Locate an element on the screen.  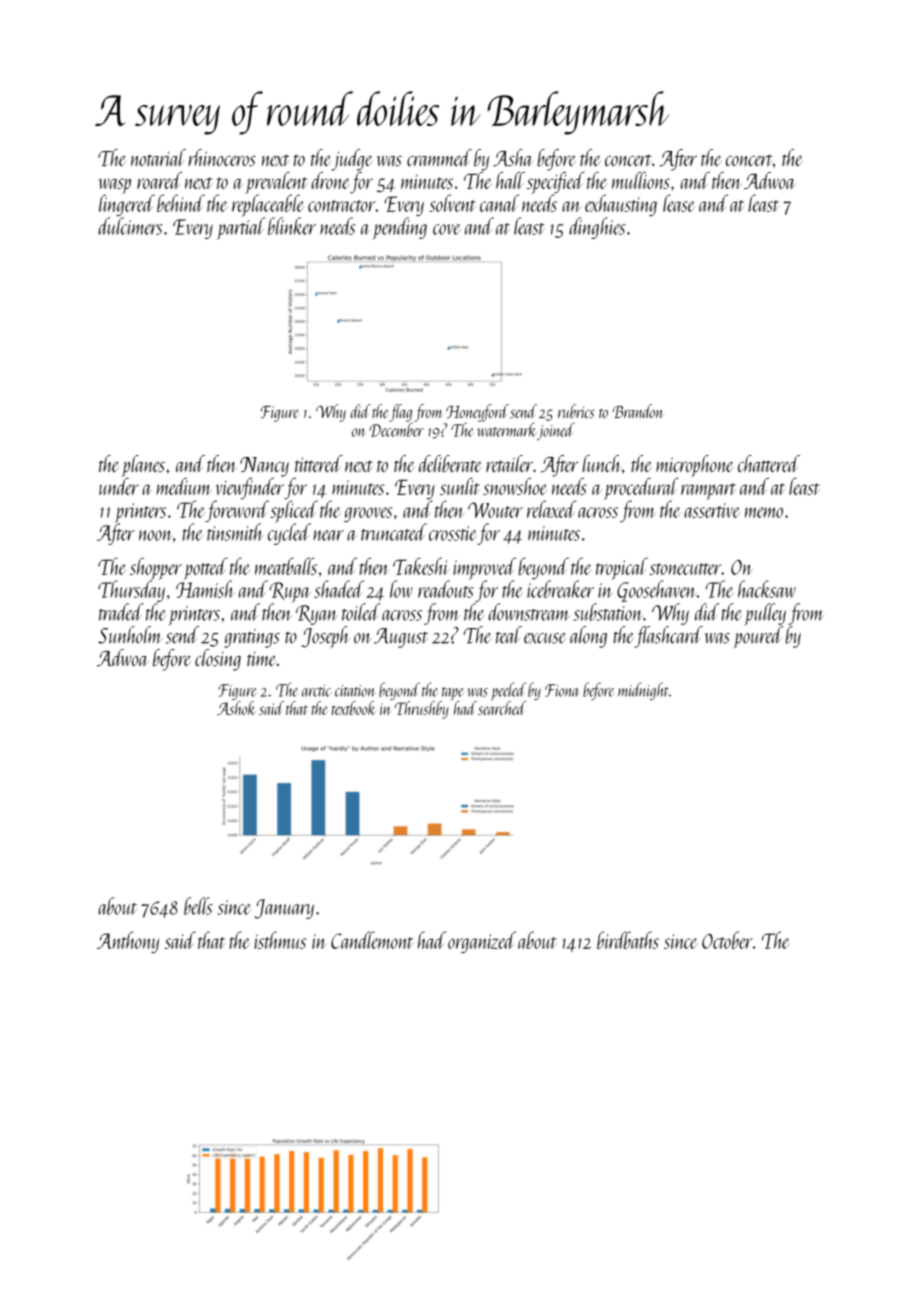
time is located at coordinates (261, 659).
